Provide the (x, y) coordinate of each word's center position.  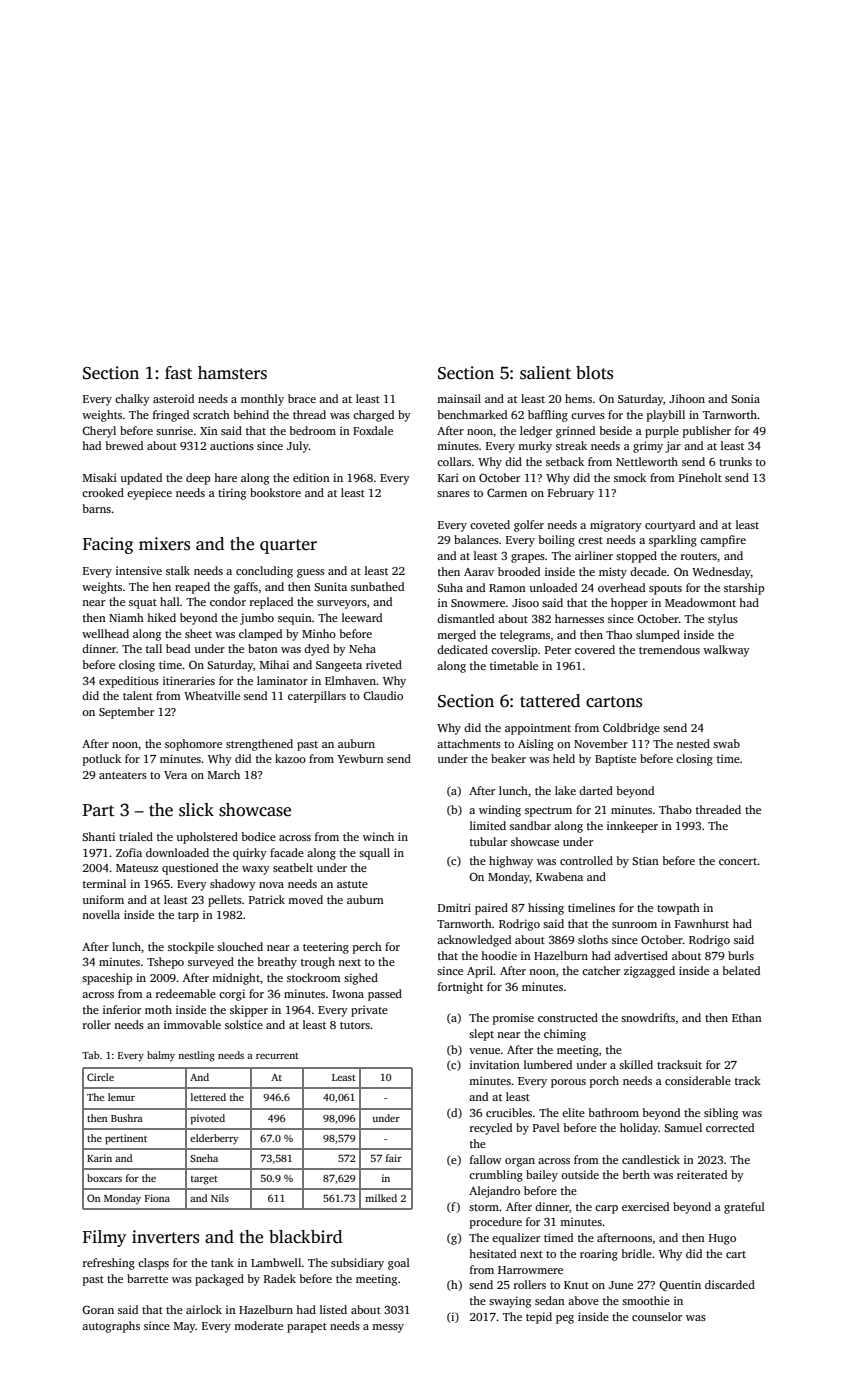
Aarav (479, 572)
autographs (111, 1327)
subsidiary (357, 1264)
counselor (657, 1316)
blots (594, 373)
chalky (132, 400)
